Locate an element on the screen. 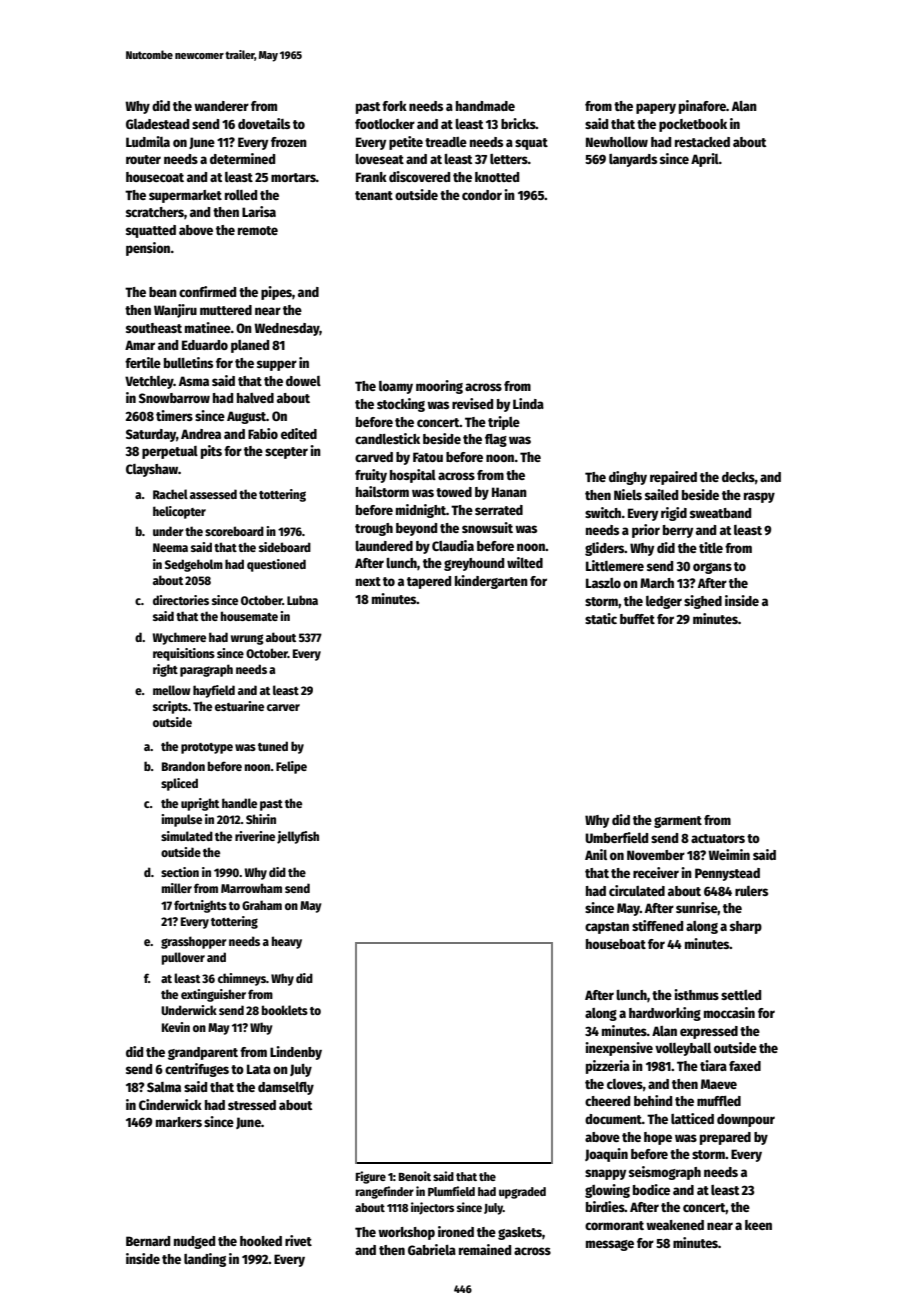  directories is located at coordinates (181, 600).
